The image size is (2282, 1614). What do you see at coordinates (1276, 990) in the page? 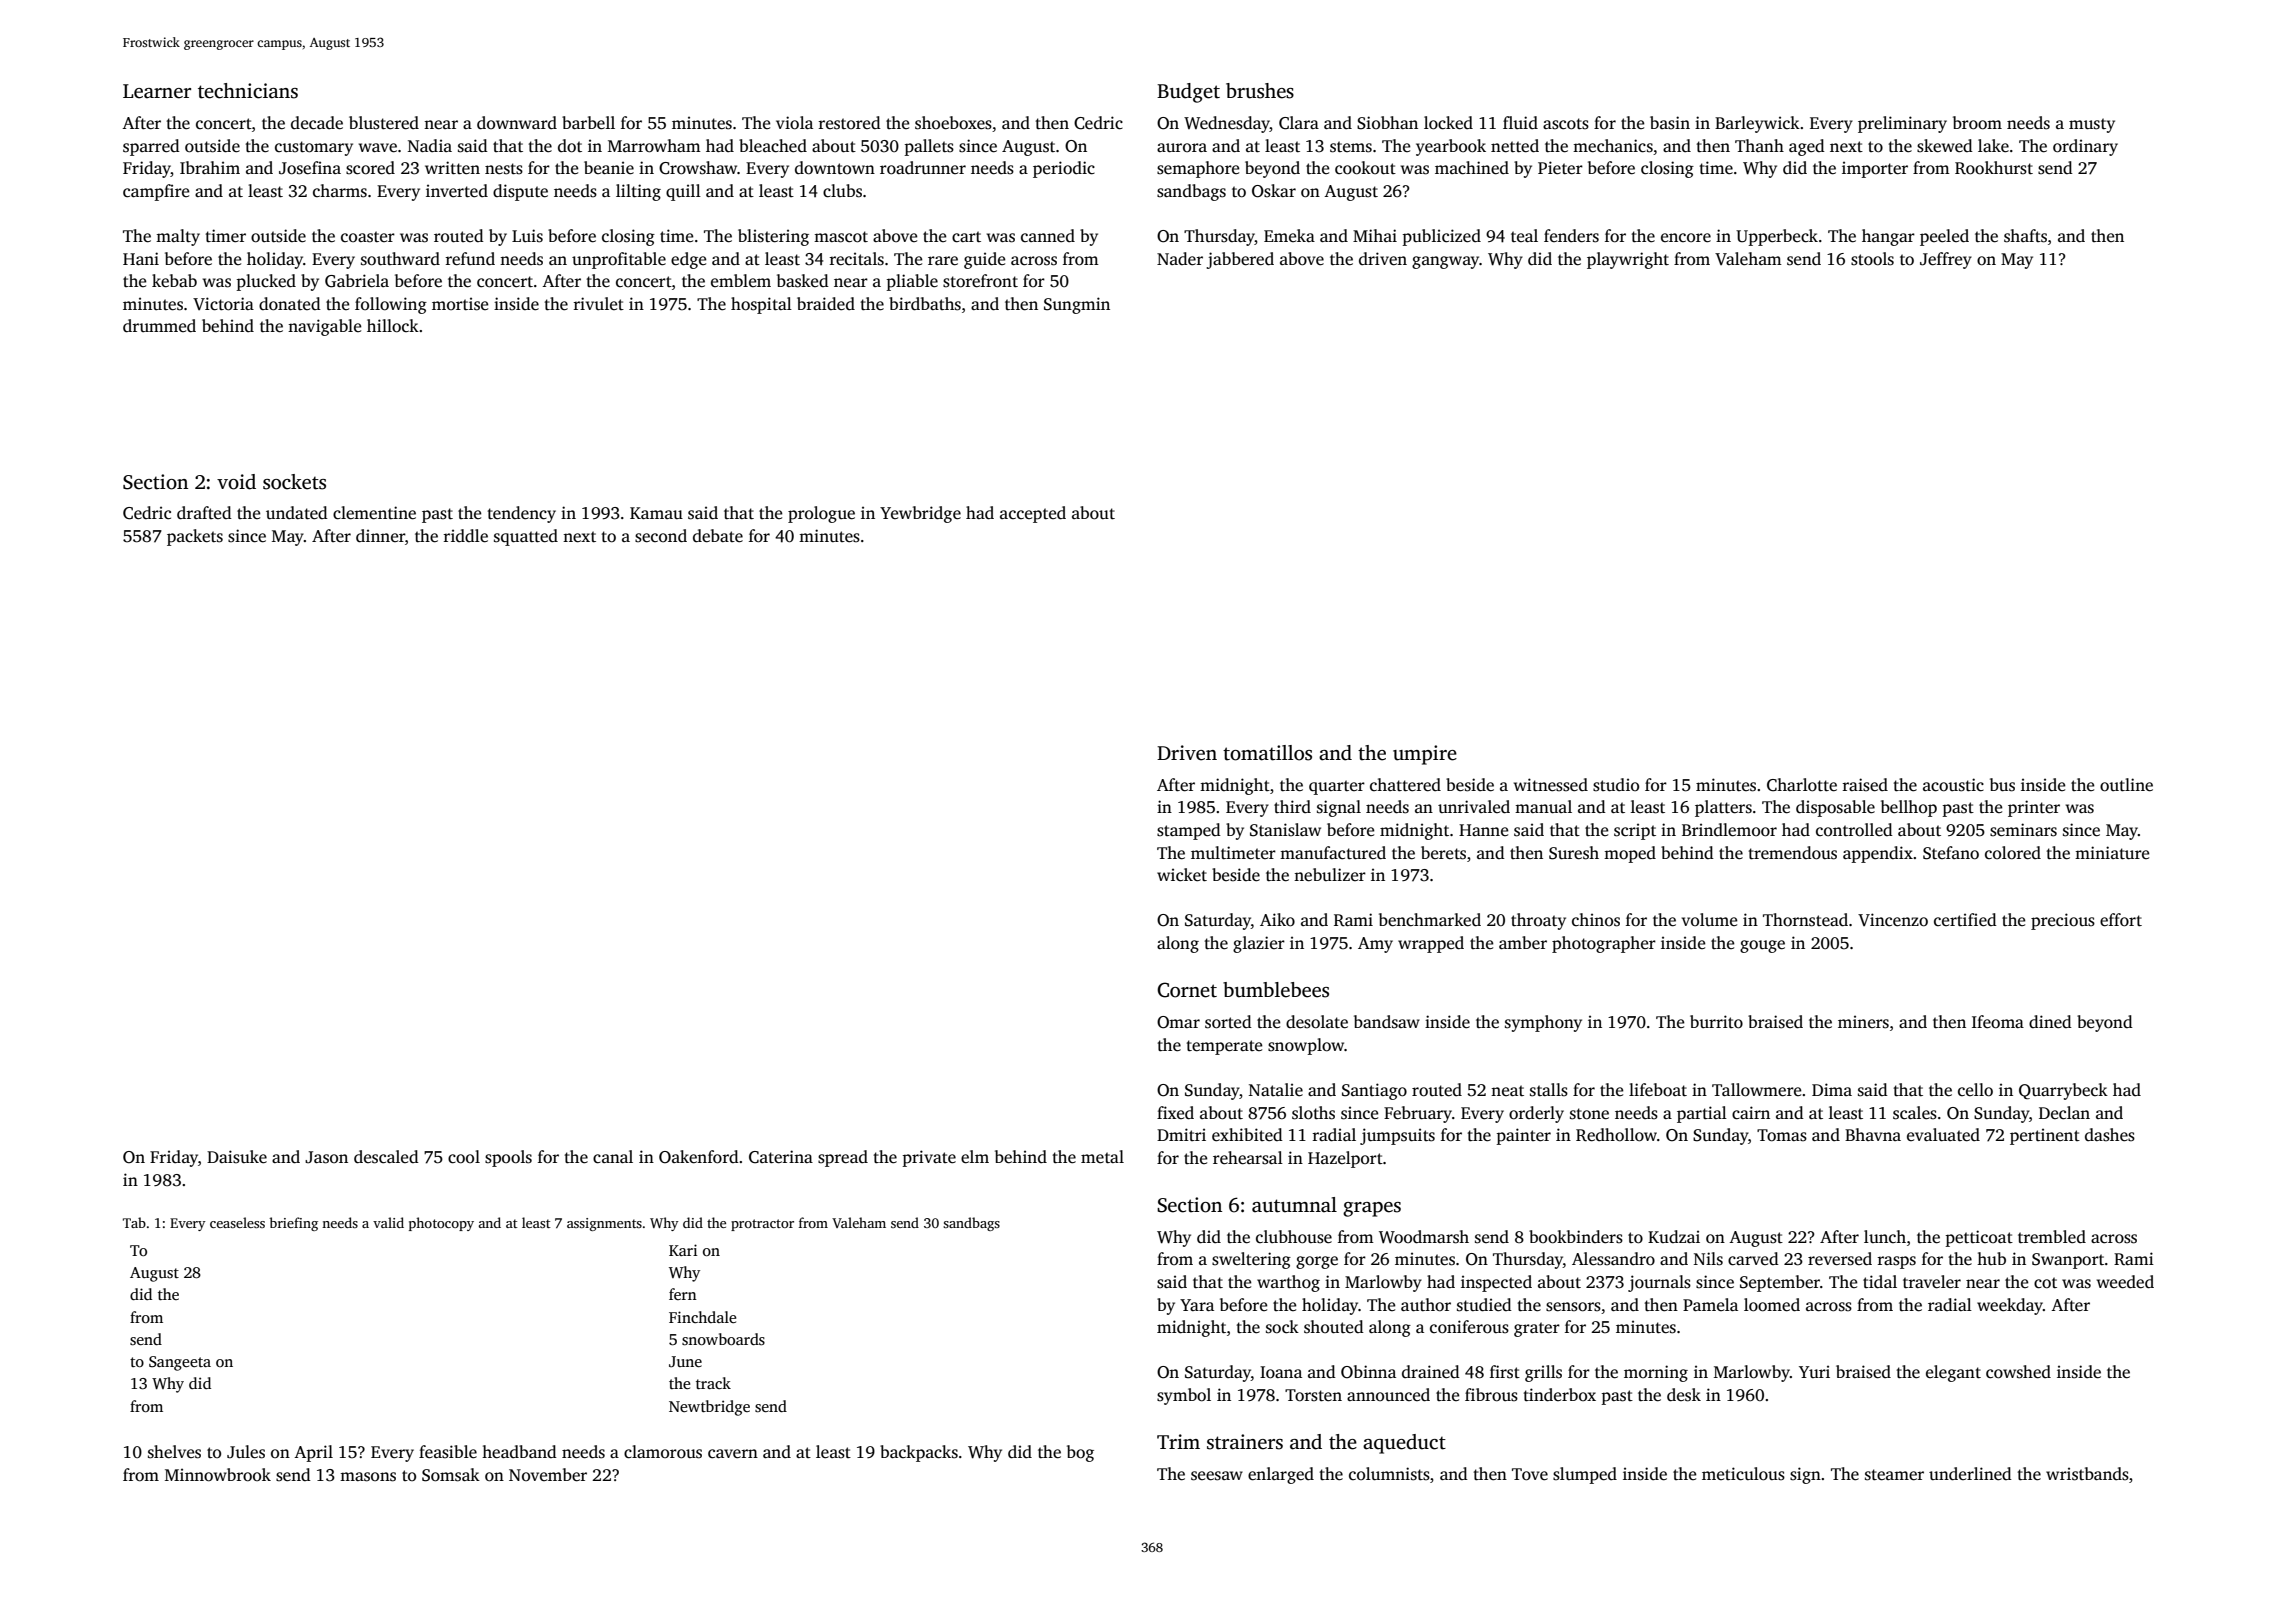
I see `bumblebees` at bounding box center [1276, 990].
